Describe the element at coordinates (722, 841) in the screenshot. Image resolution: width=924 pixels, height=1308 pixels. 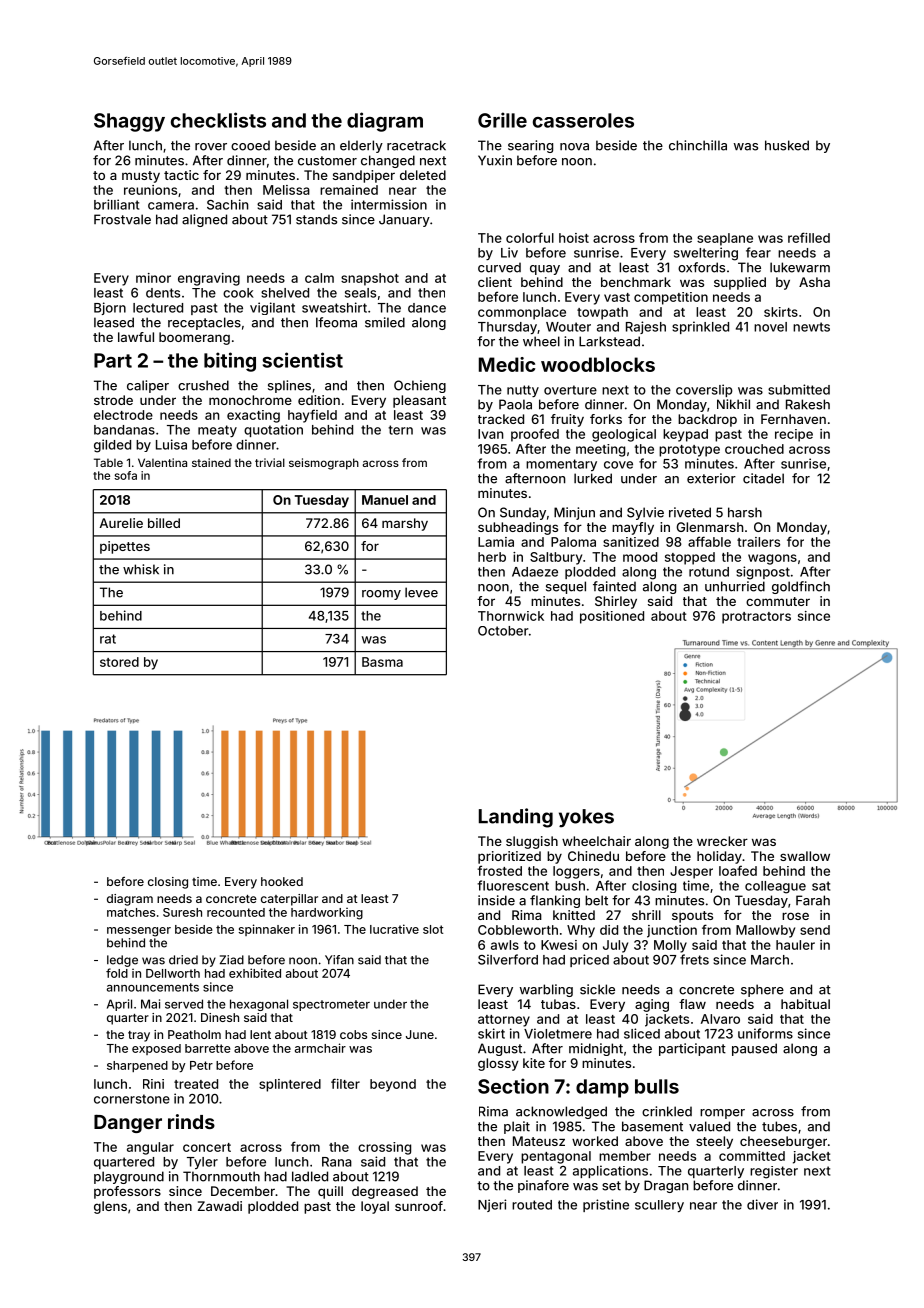
I see `wrecker` at that location.
